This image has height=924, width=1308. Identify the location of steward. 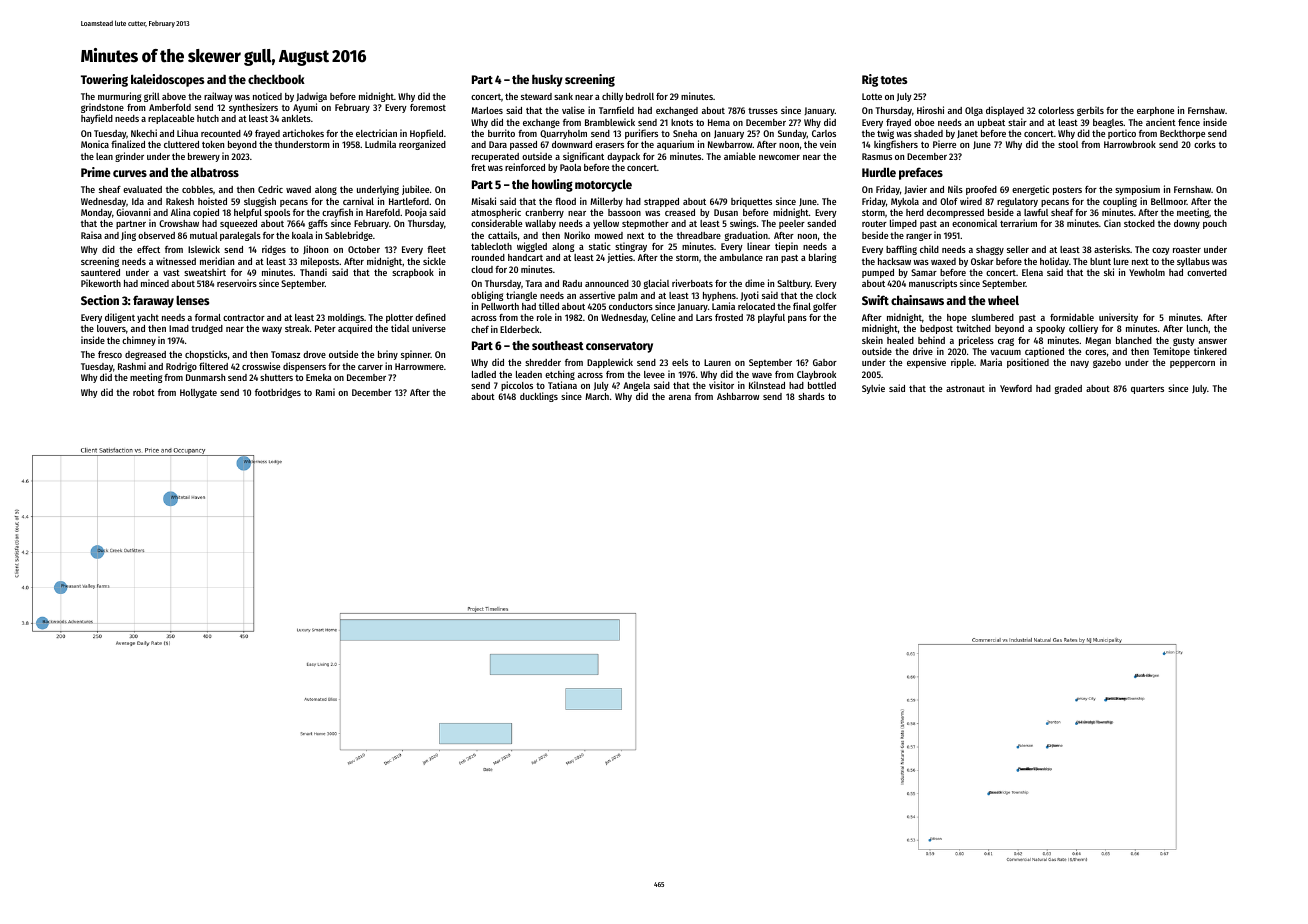
(536, 96).
